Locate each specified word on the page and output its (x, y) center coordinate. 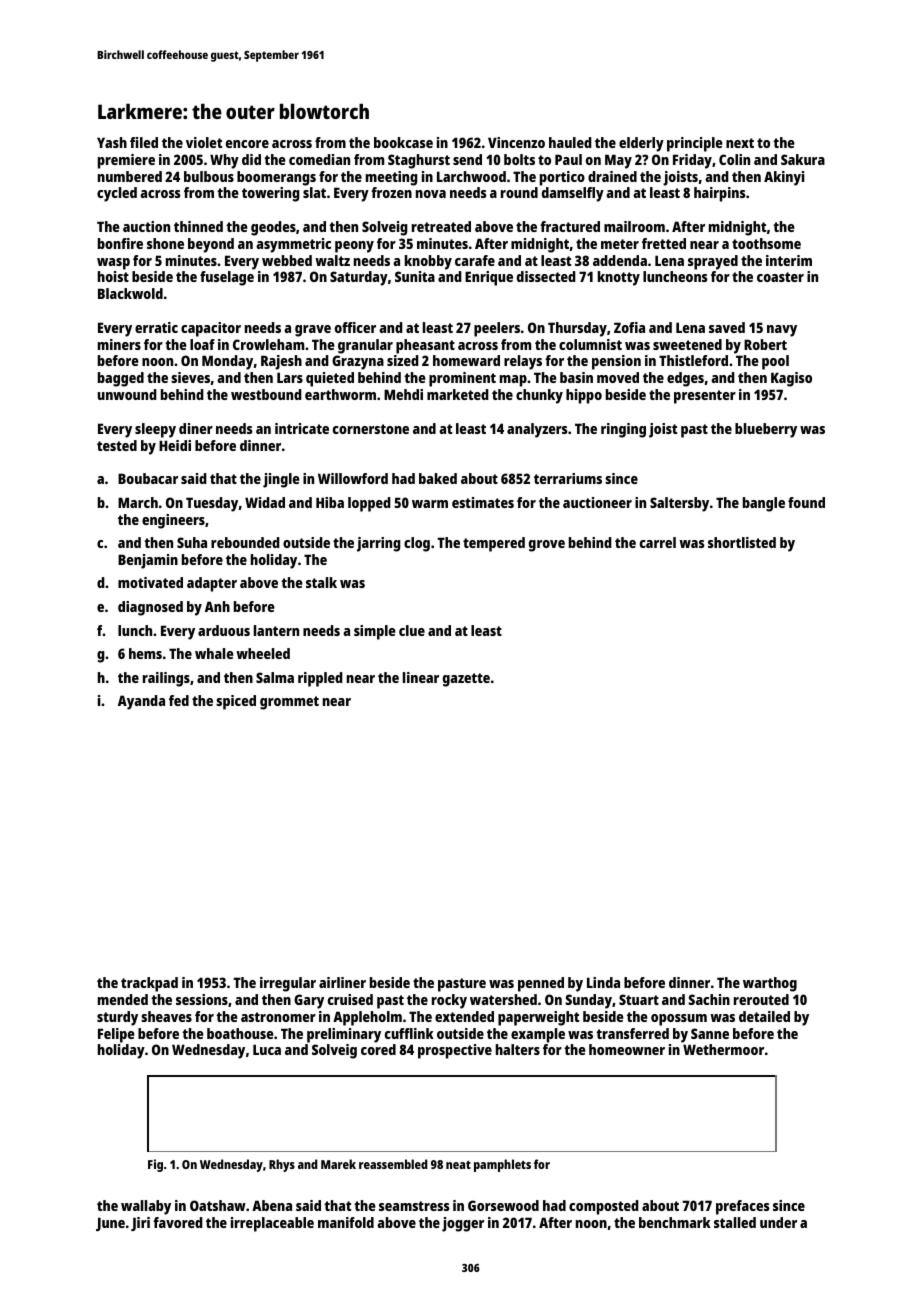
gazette (466, 680)
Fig (155, 1165)
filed (144, 142)
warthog (770, 984)
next (740, 143)
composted (604, 1207)
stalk (321, 582)
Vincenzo (516, 142)
